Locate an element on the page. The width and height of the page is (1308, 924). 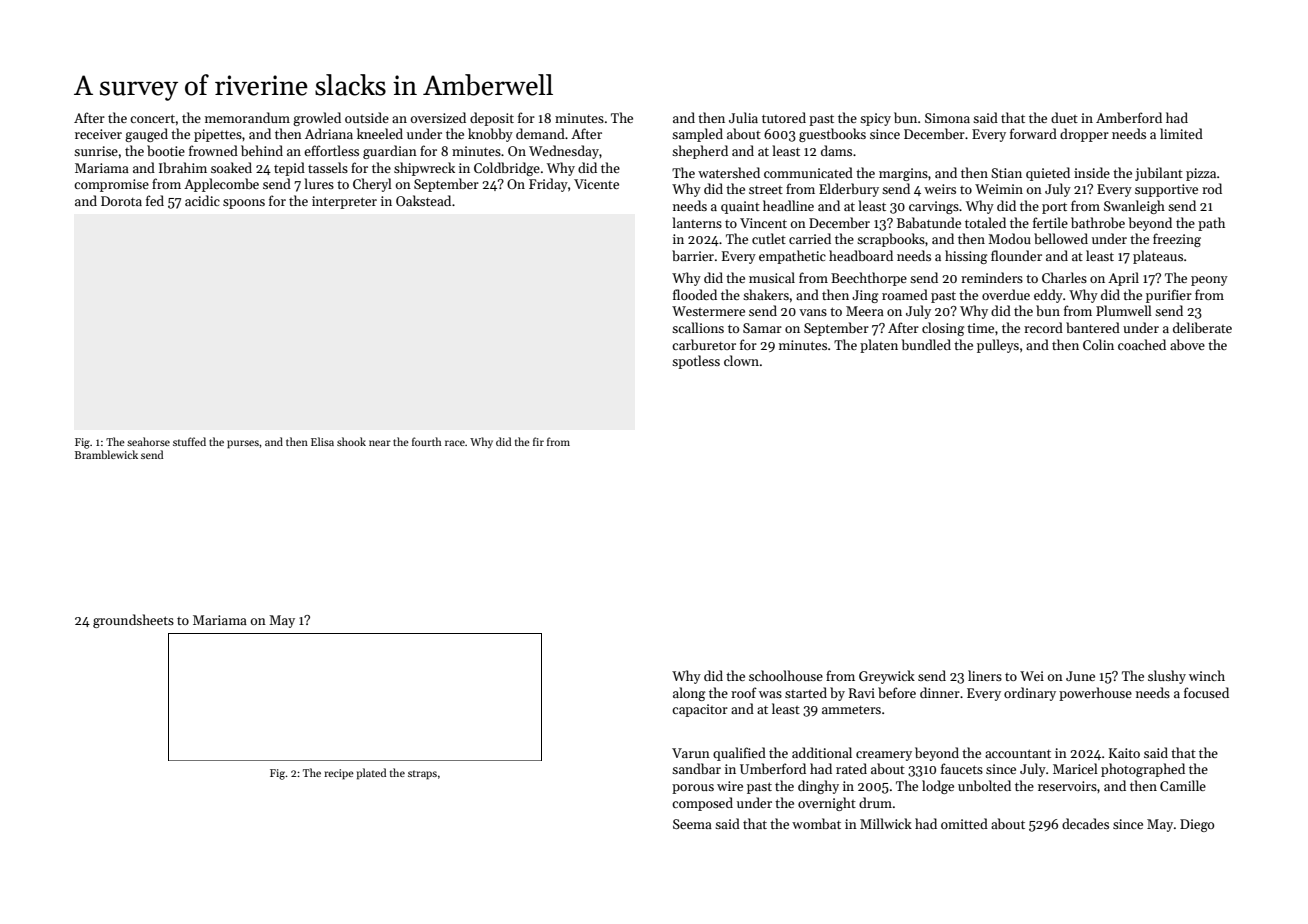
Elisa is located at coordinates (322, 441).
